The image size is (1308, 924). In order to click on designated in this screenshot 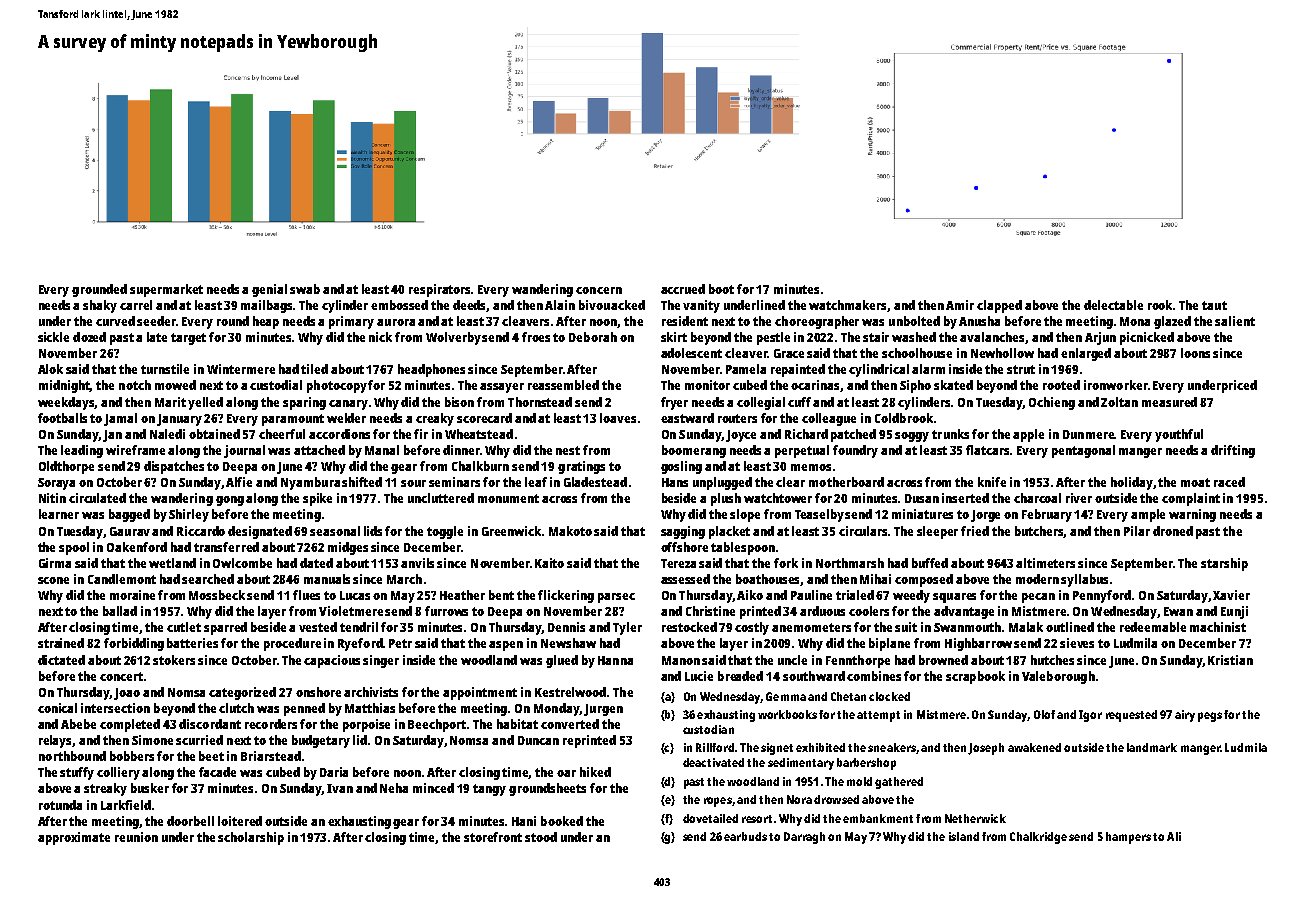, I will do `click(260, 532)`.
